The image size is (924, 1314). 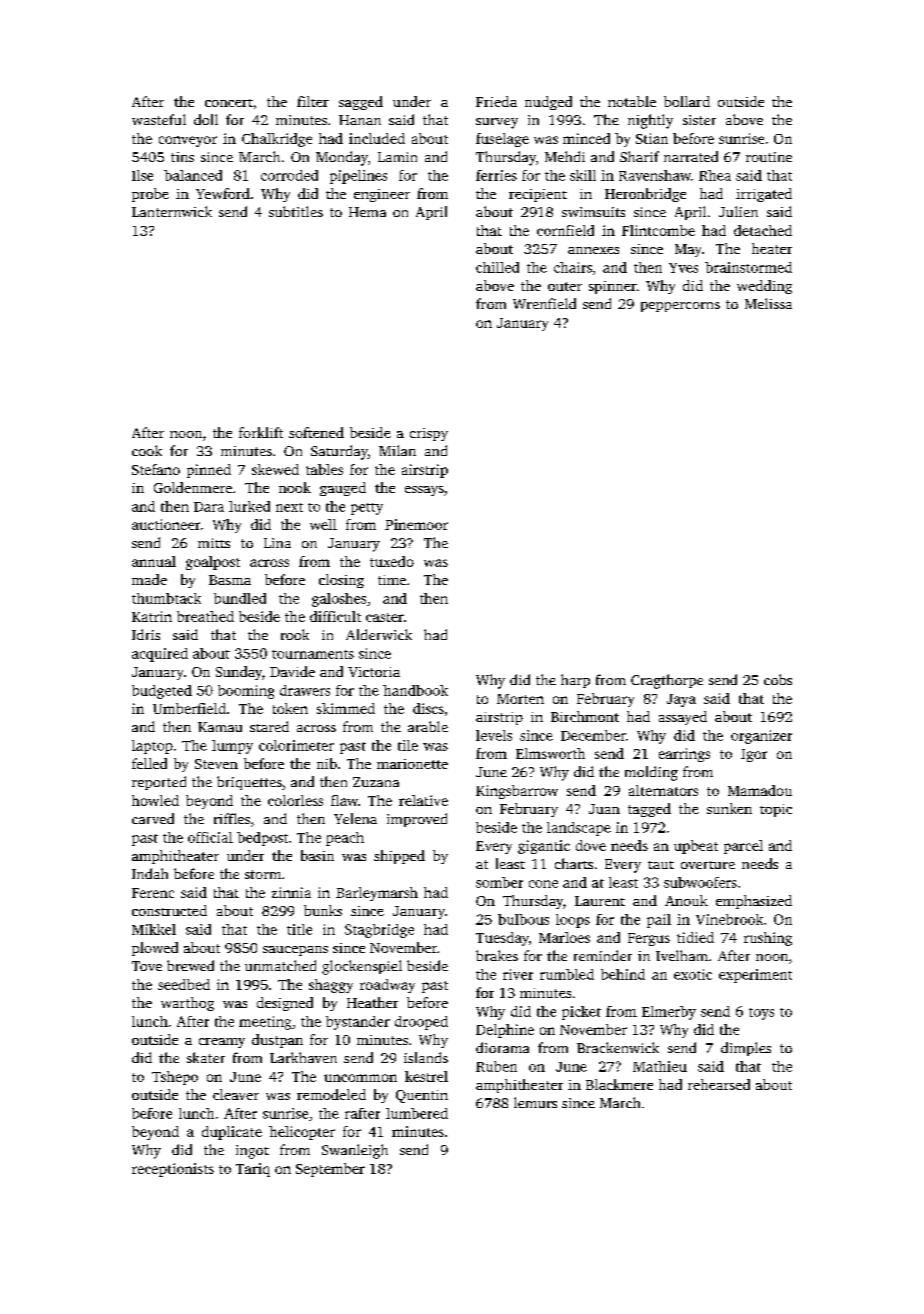 I want to click on sagged, so click(x=361, y=103).
